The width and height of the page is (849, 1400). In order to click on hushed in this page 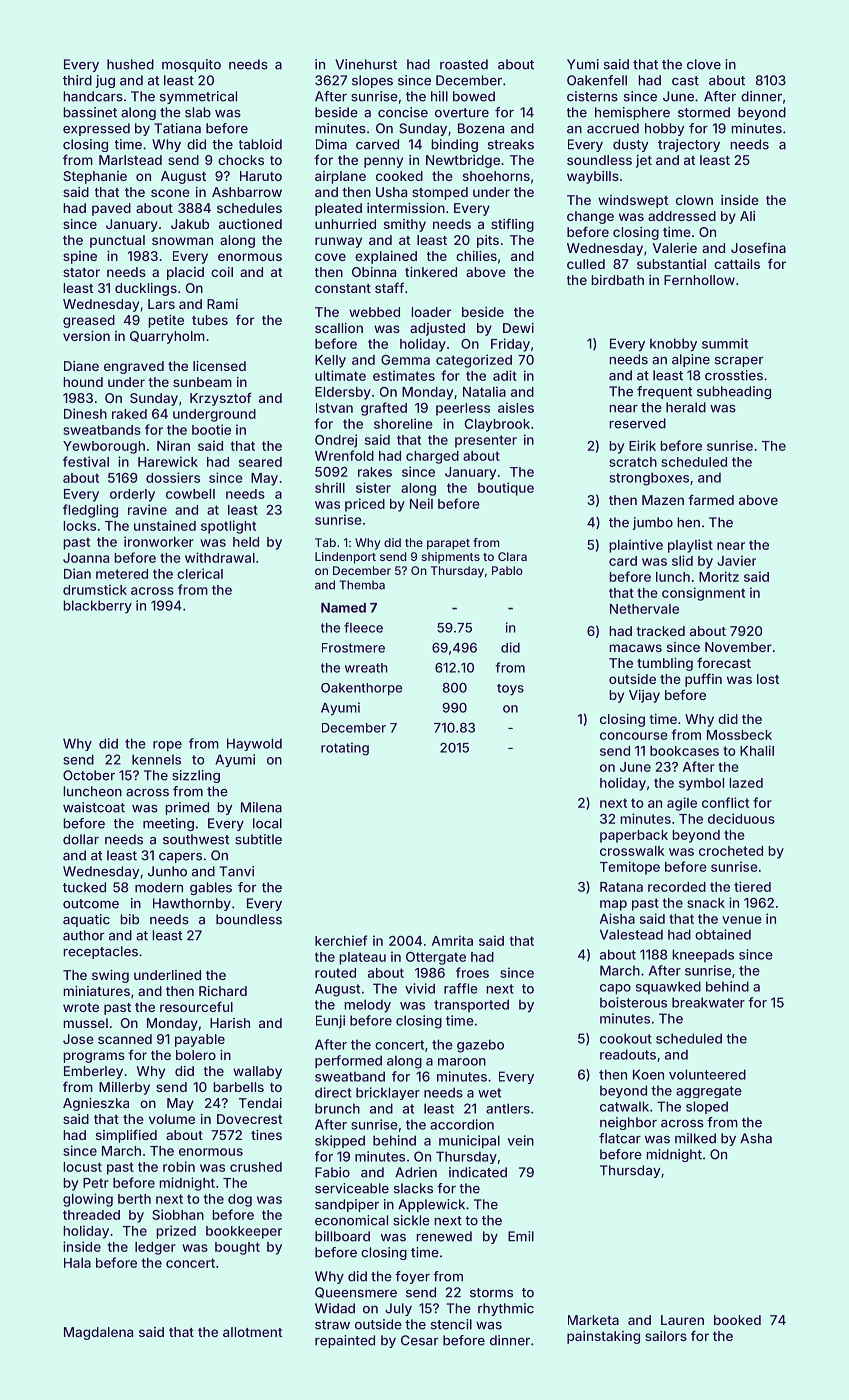, I will do `click(130, 64)`.
